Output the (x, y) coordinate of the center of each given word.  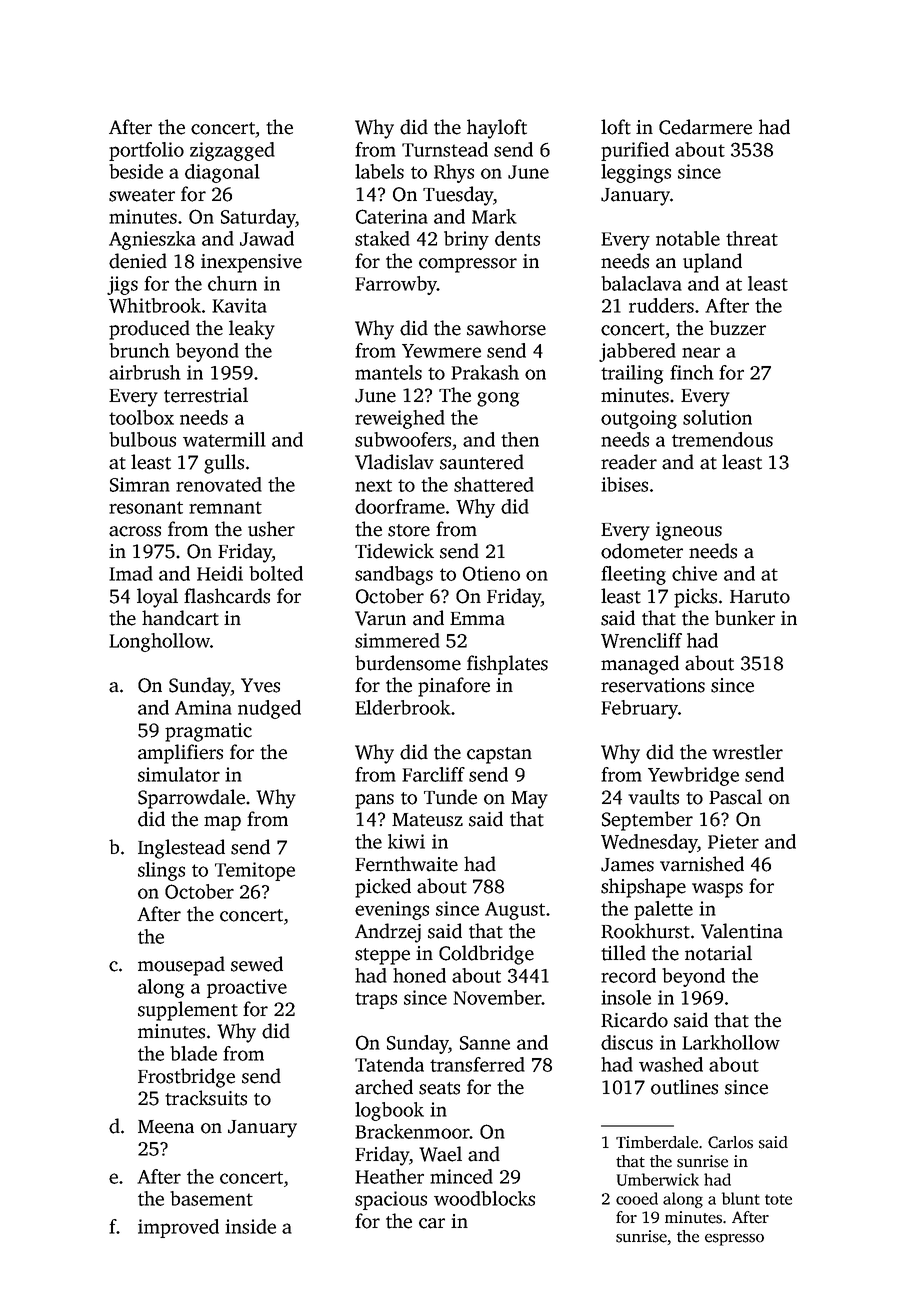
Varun (380, 618)
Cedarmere (705, 127)
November (497, 997)
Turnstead (445, 149)
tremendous (722, 439)
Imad (131, 573)
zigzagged (232, 151)
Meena (166, 1127)
